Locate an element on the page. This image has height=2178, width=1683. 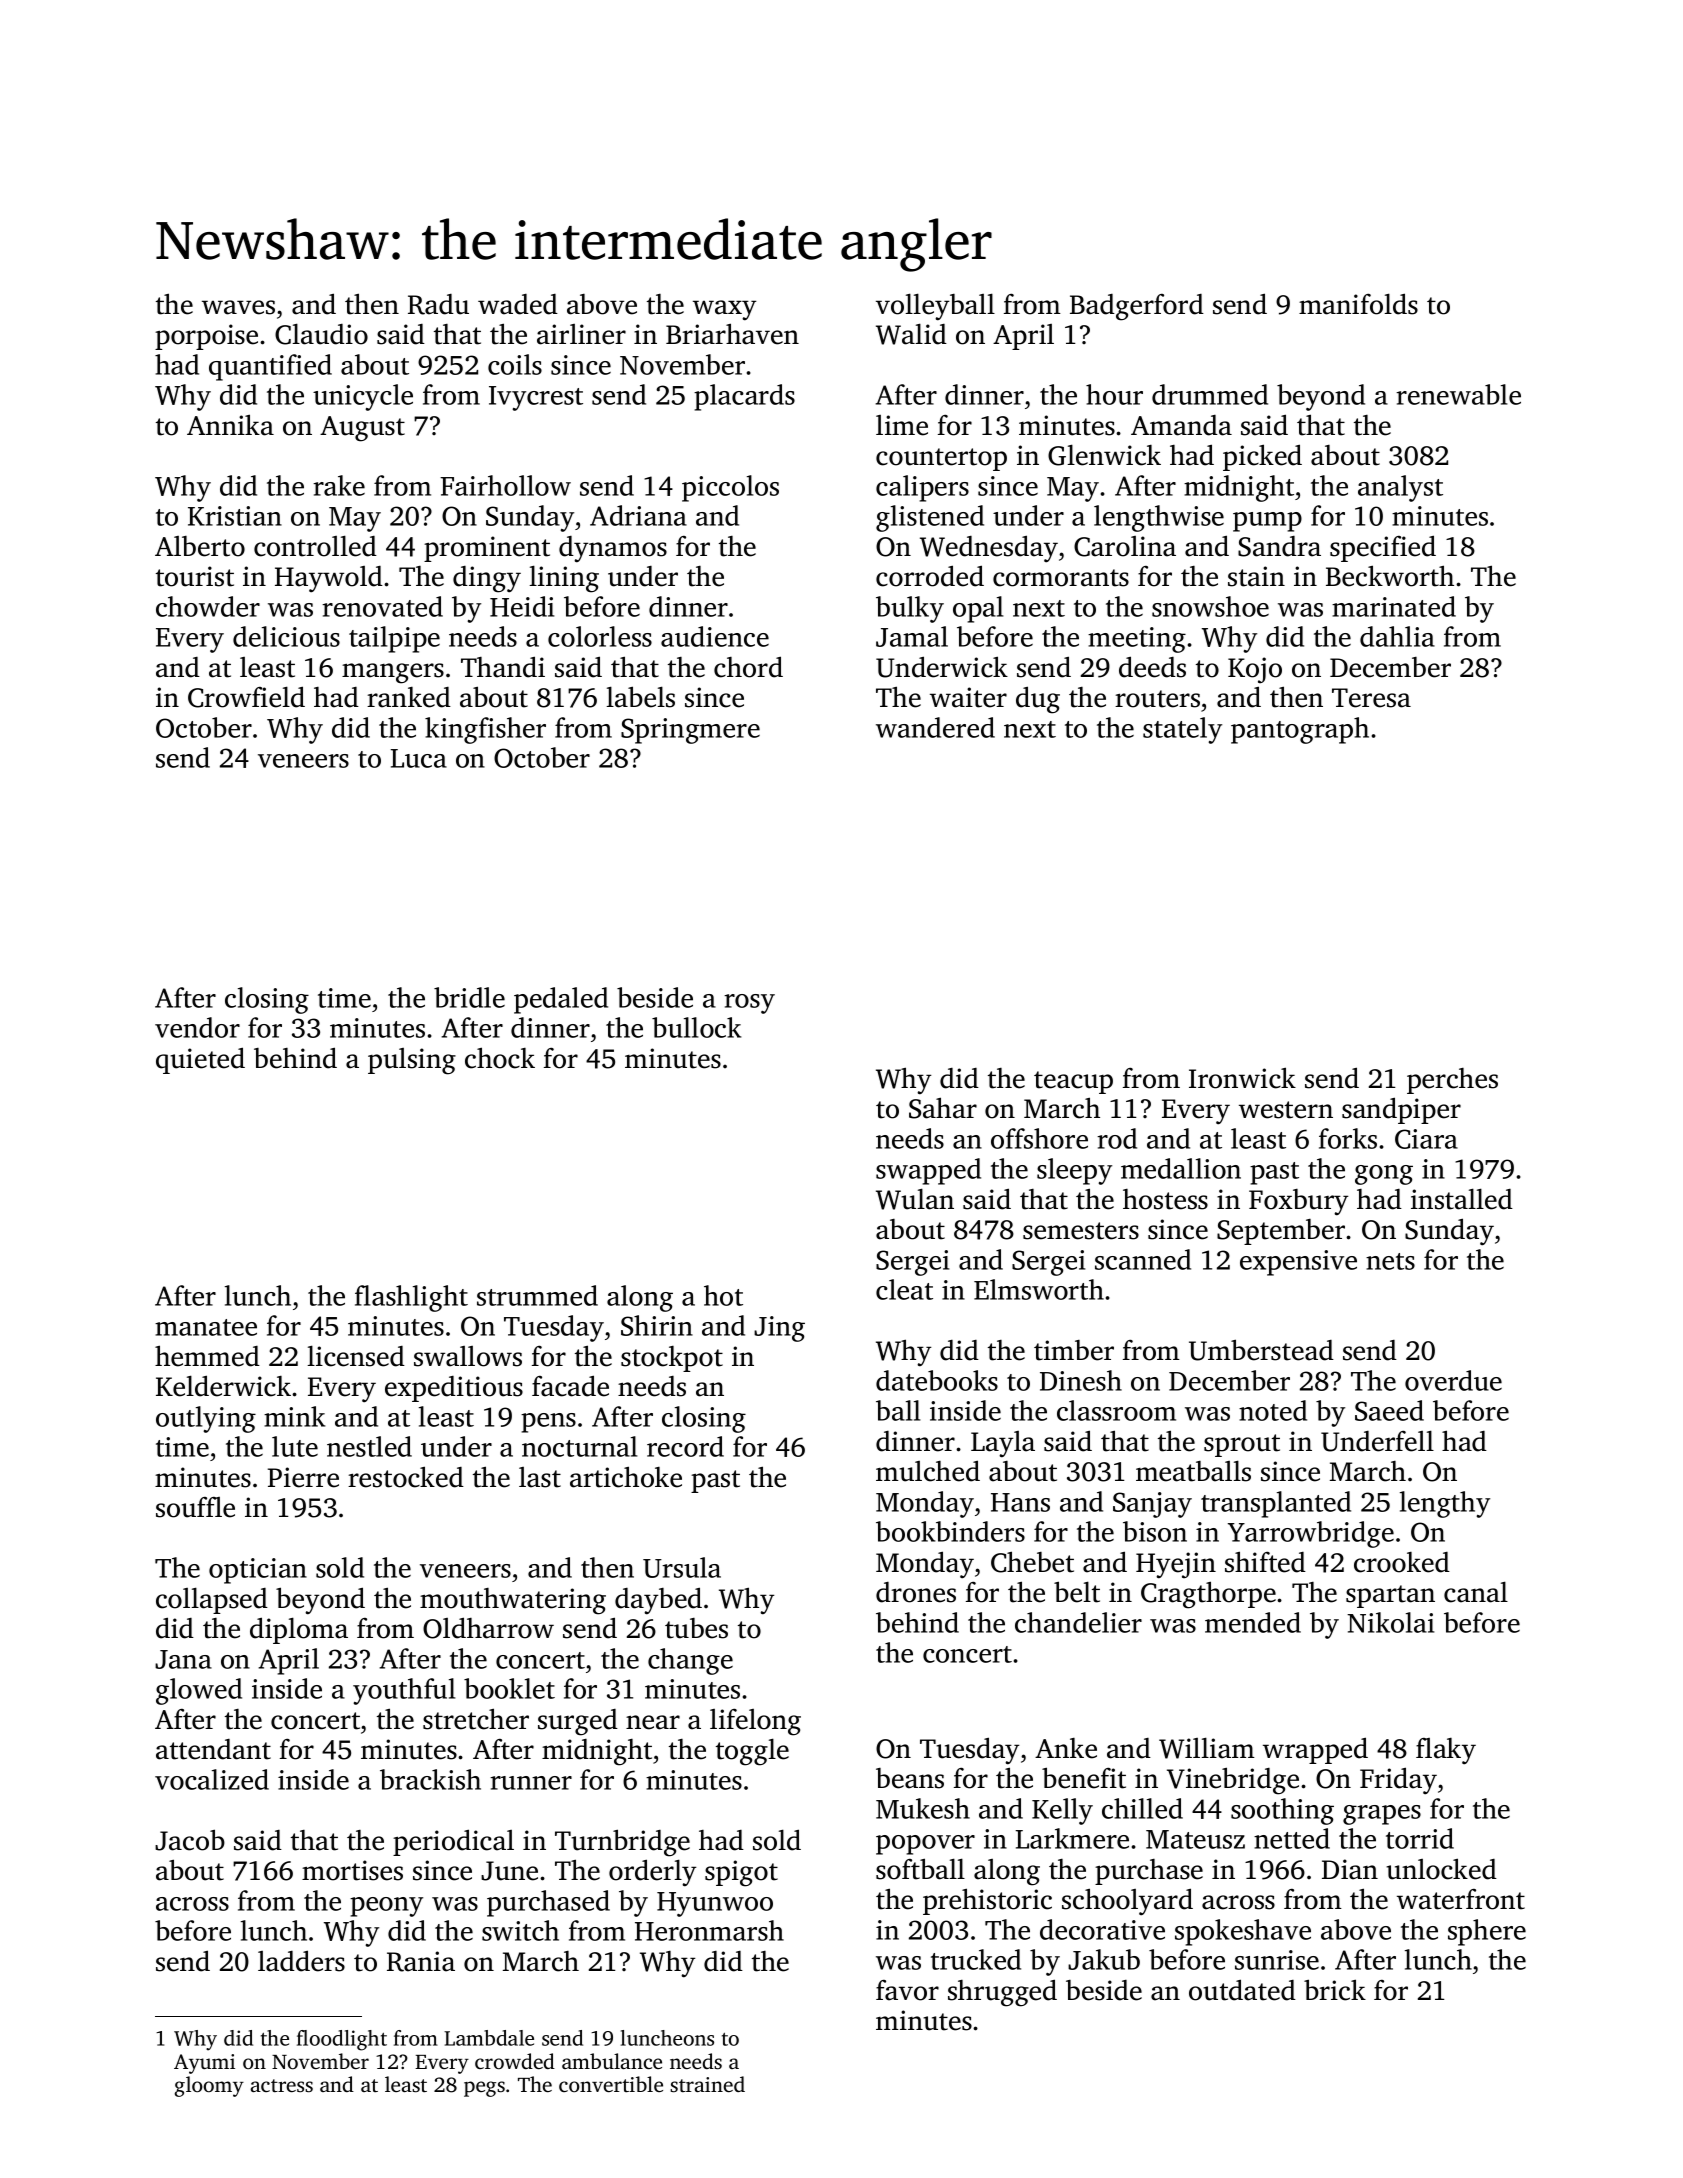
shrugged is located at coordinates (1002, 1993).
